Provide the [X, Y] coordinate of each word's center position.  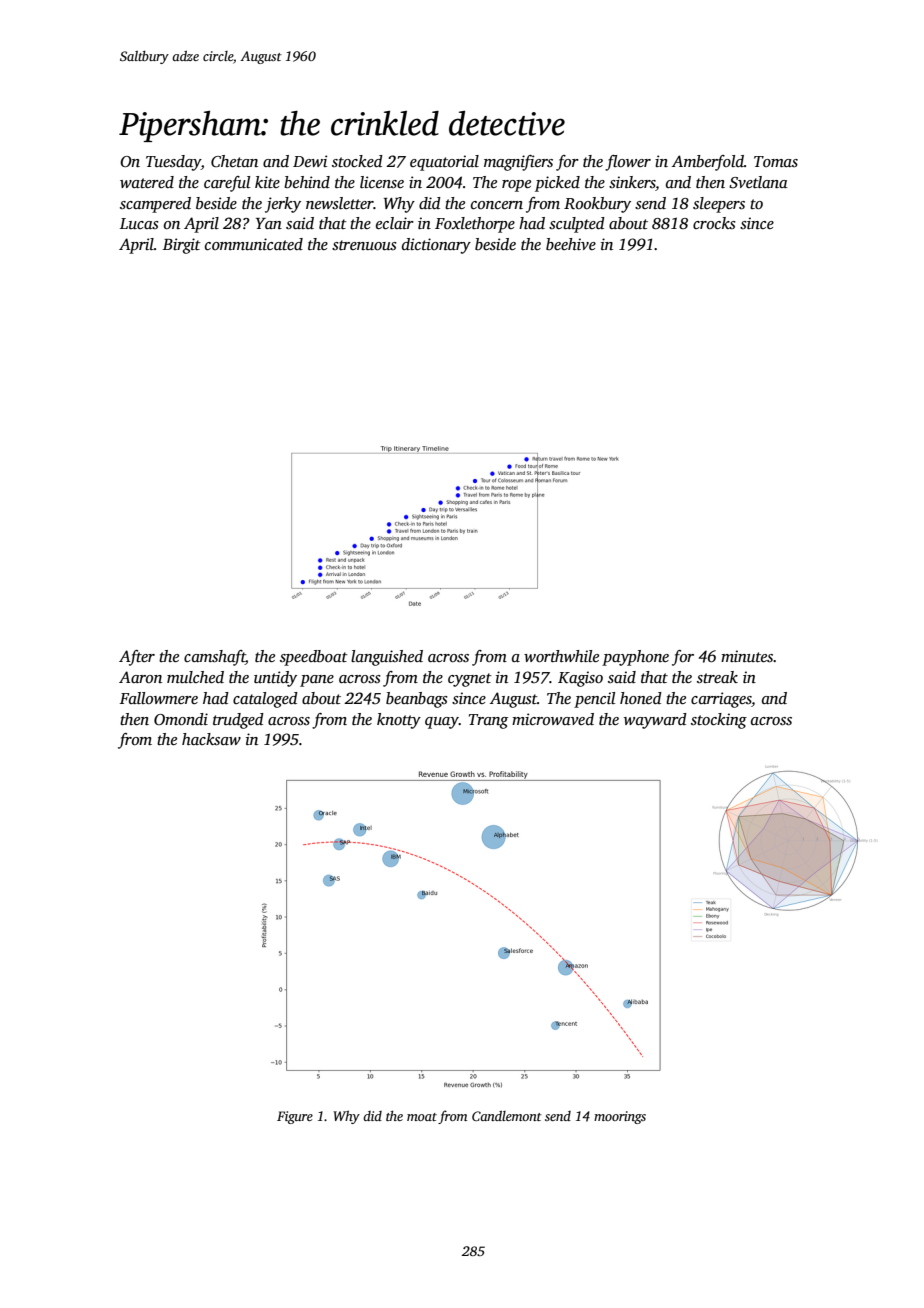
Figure [295, 1117]
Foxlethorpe [475, 225]
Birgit [182, 246]
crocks [714, 223]
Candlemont [507, 1116]
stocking [719, 721]
